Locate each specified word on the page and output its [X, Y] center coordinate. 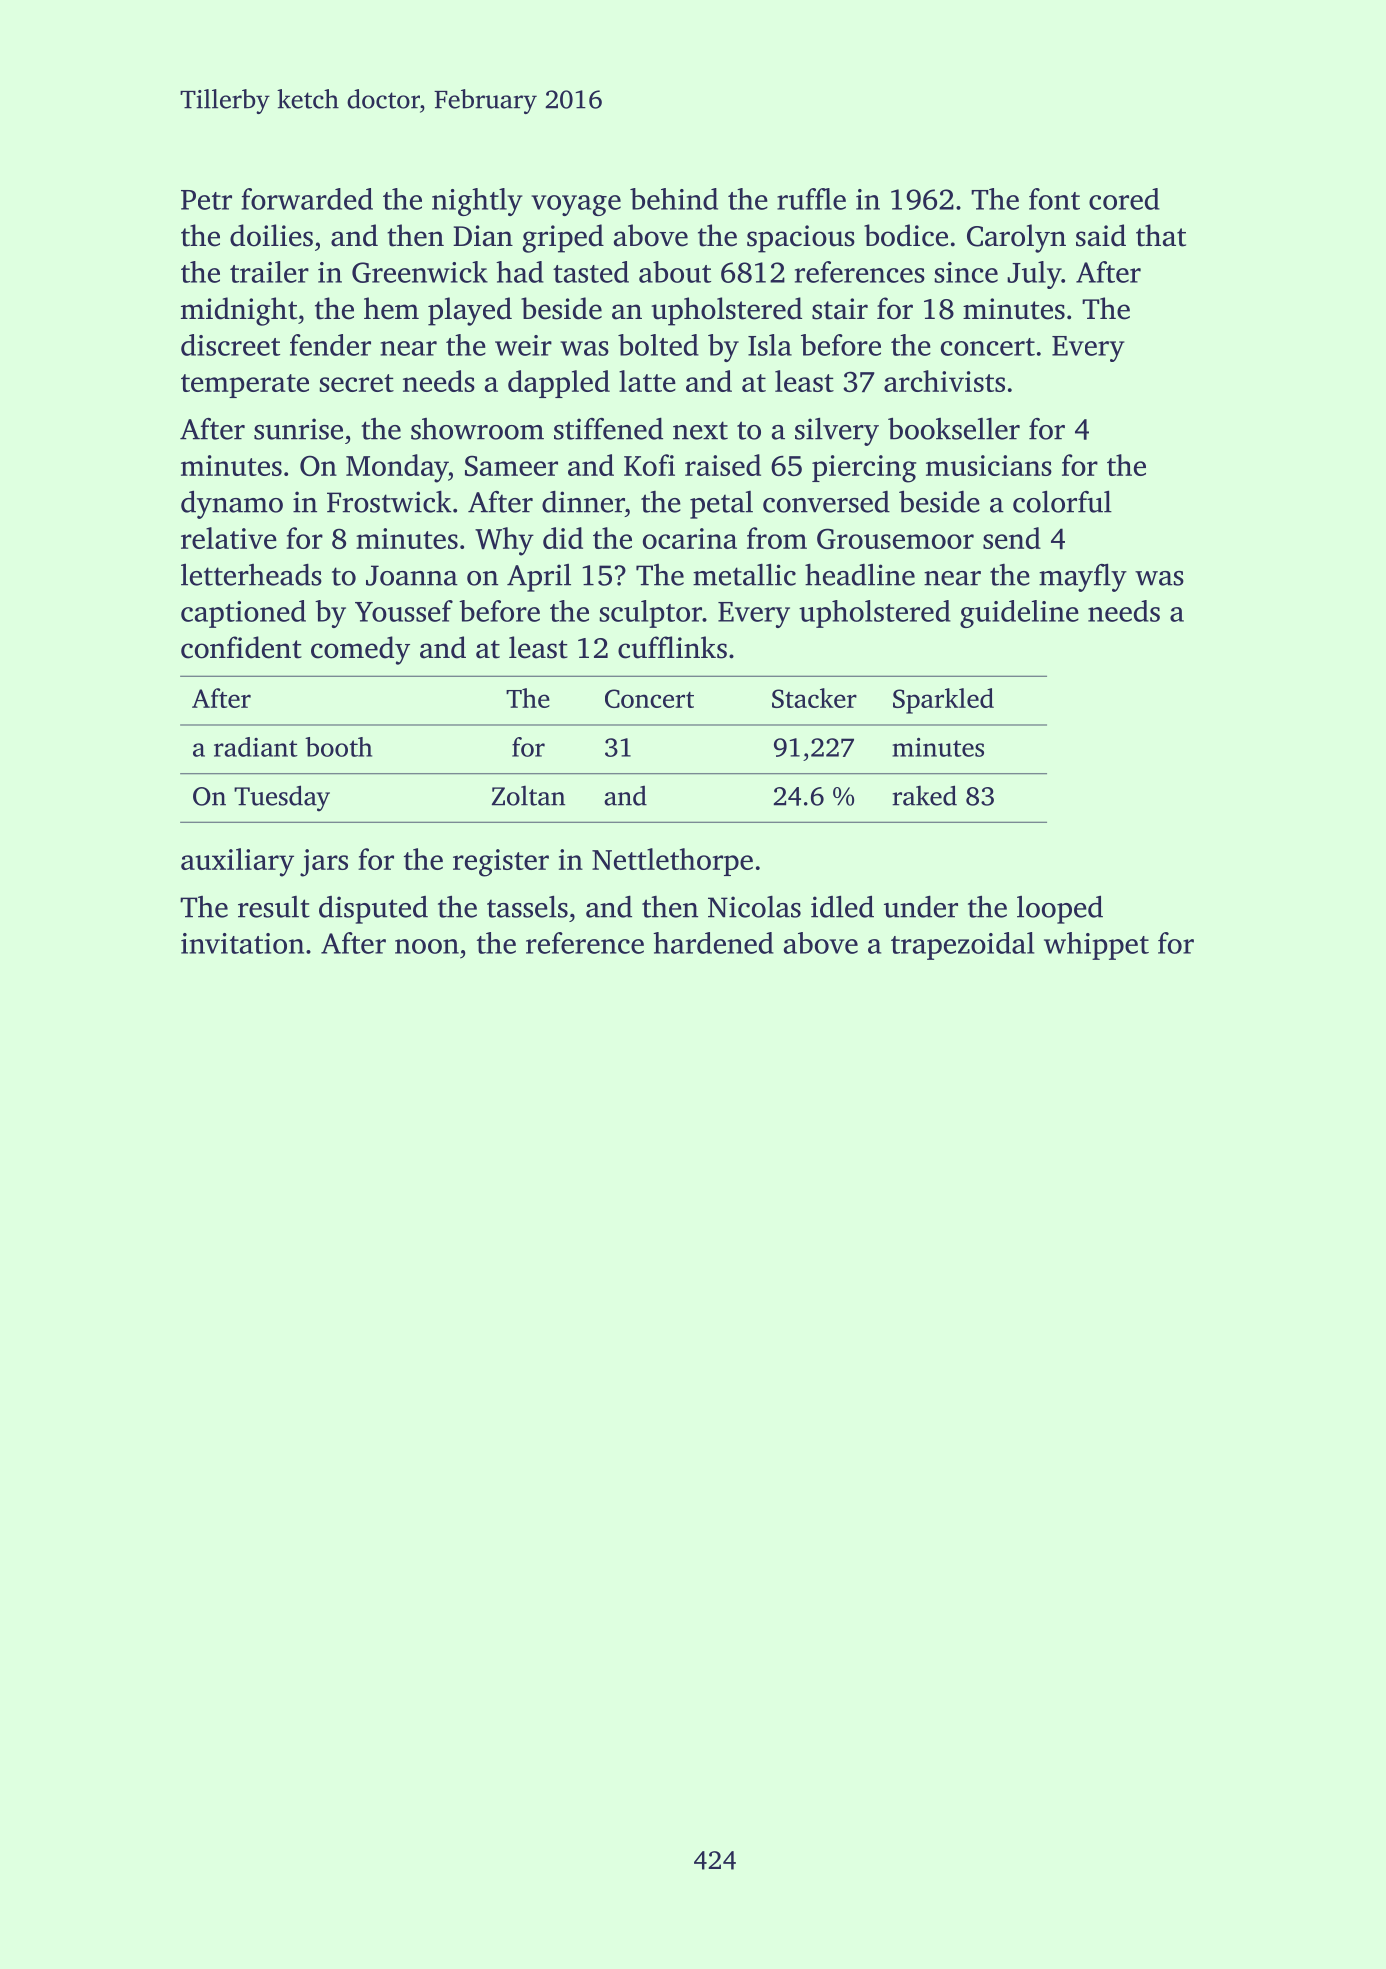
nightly [477, 202]
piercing [864, 469]
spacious [801, 239]
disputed [373, 910]
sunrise [298, 429]
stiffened [608, 429]
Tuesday [282, 798]
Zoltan [528, 796]
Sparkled [943, 701]
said [1101, 235]
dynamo [232, 504]
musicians [989, 465]
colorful [1062, 501]
